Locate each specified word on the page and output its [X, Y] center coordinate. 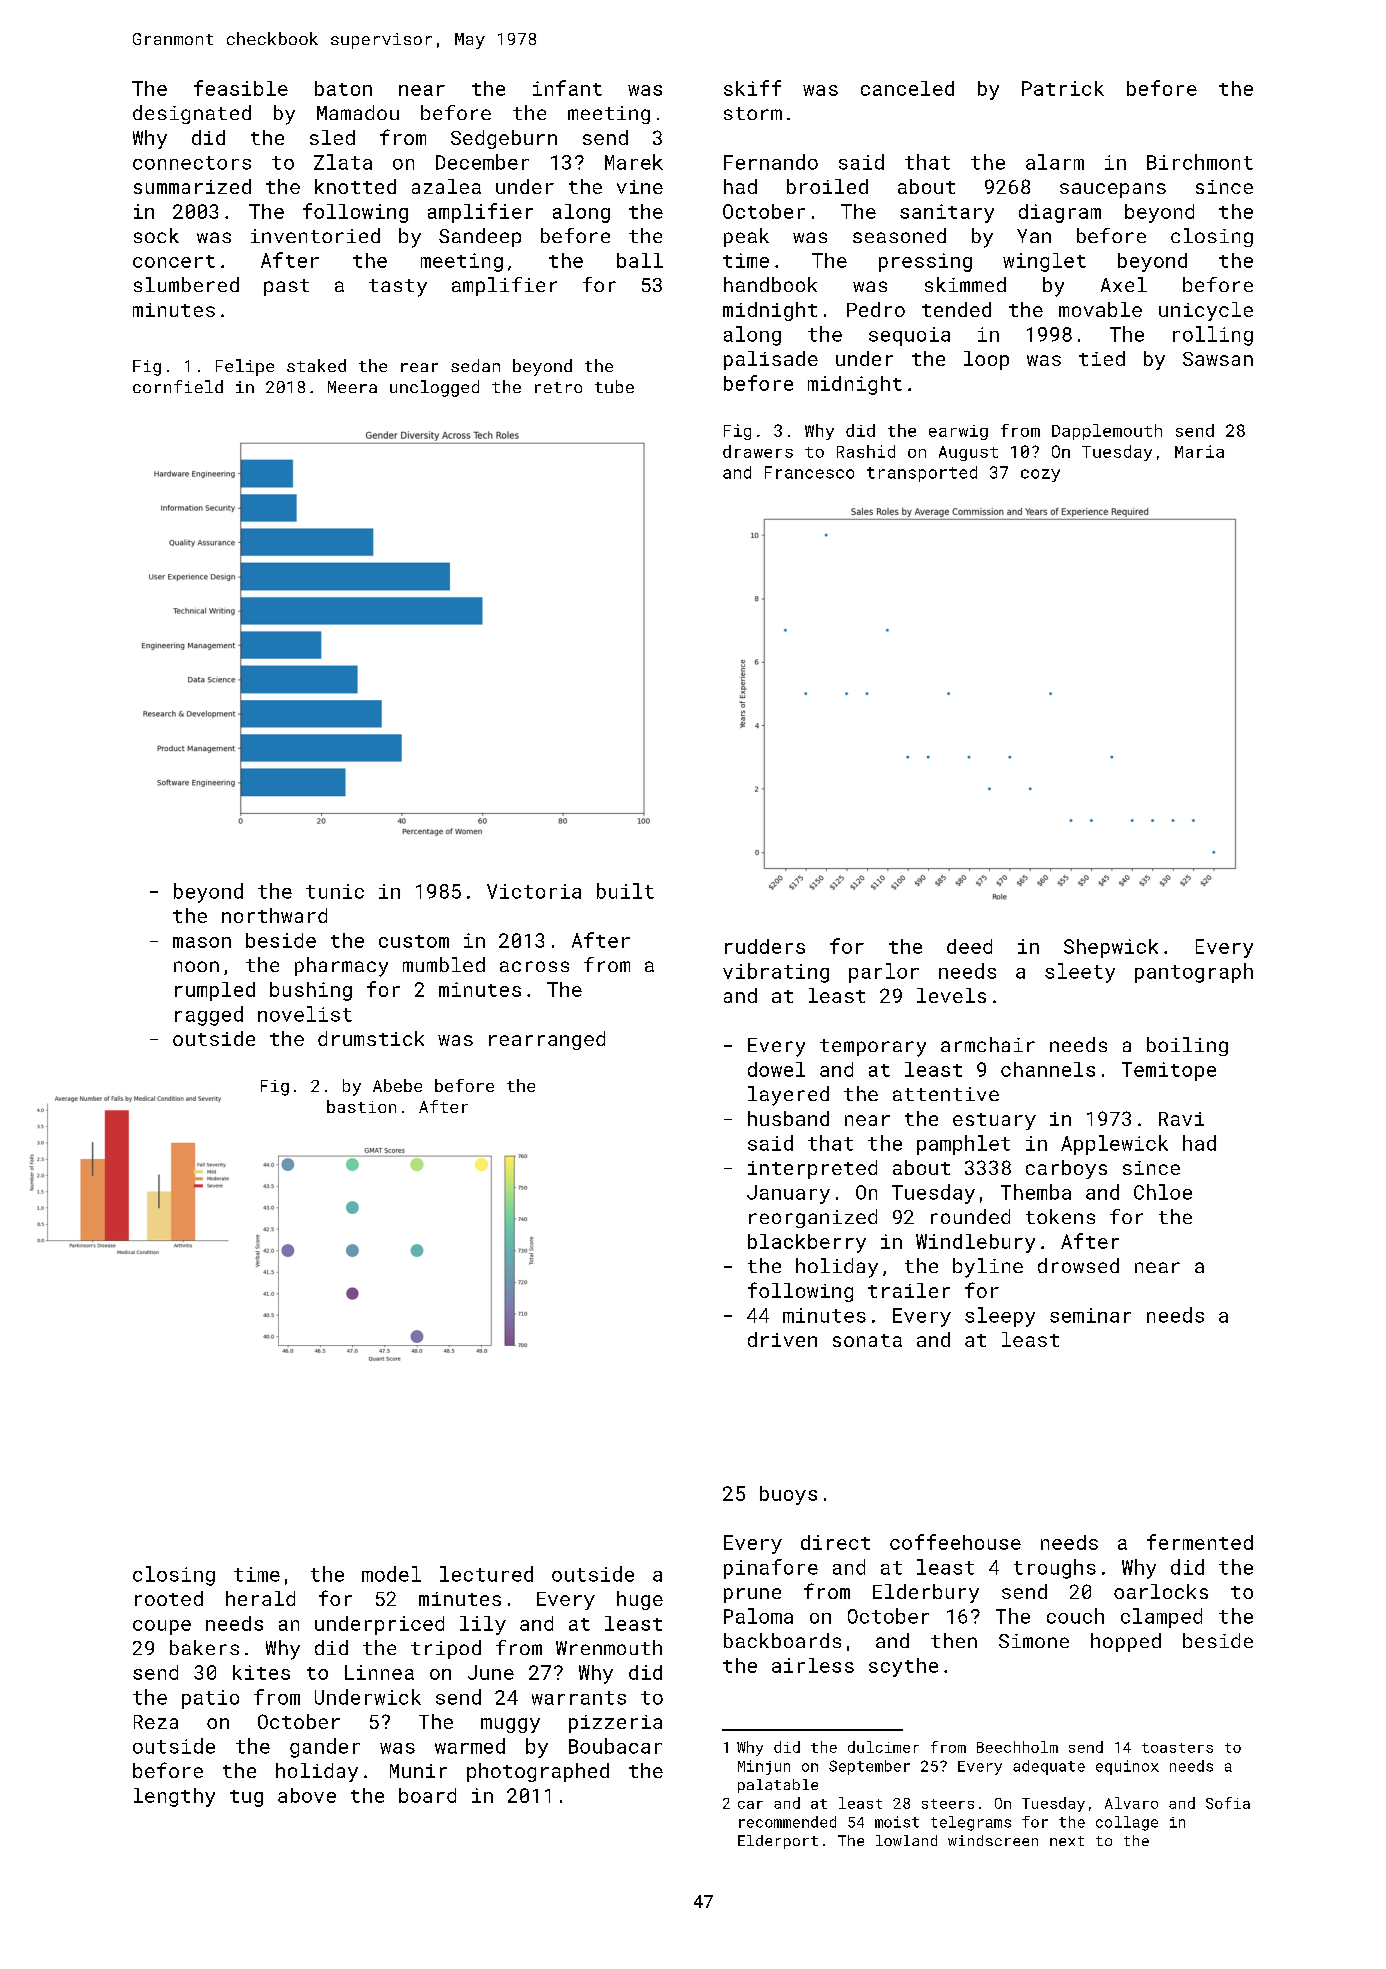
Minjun [764, 1767]
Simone [1034, 1641]
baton [343, 88]
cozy [1040, 475]
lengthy [174, 1797]
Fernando [771, 162]
